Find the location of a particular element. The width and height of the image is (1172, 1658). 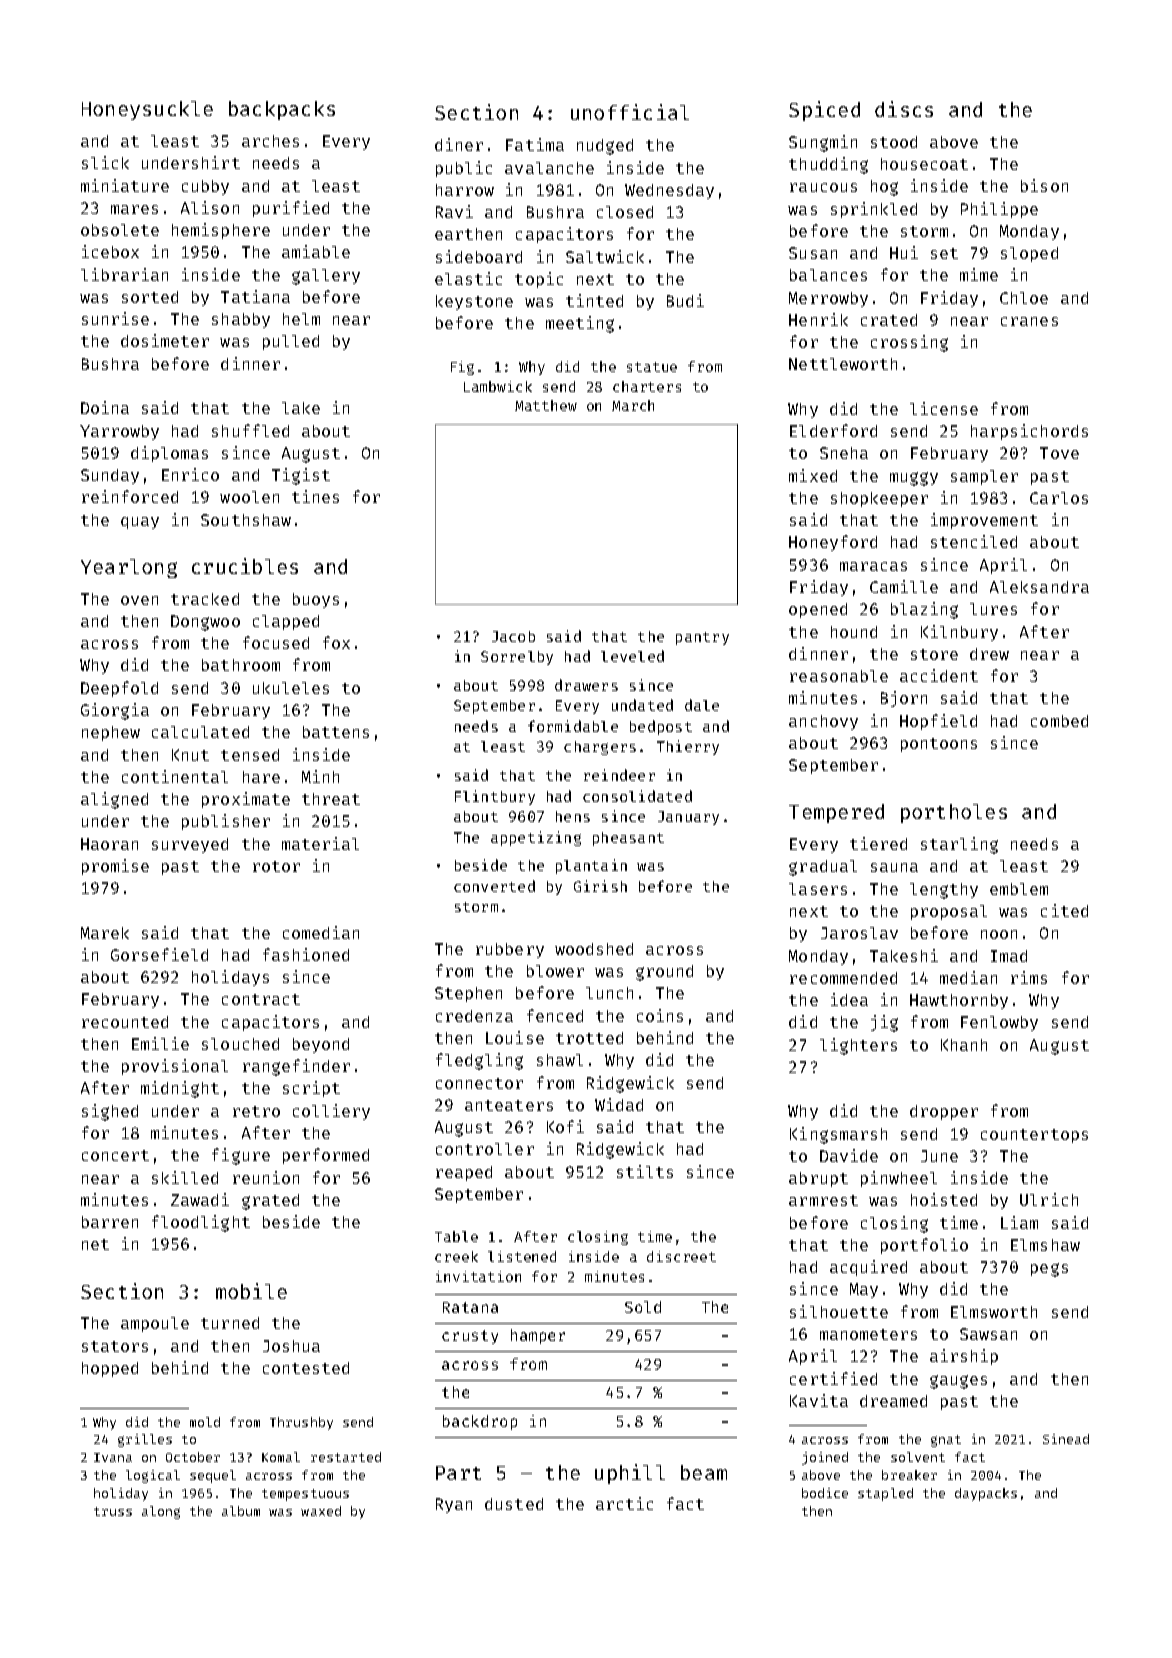

Lambwick is located at coordinates (498, 386).
